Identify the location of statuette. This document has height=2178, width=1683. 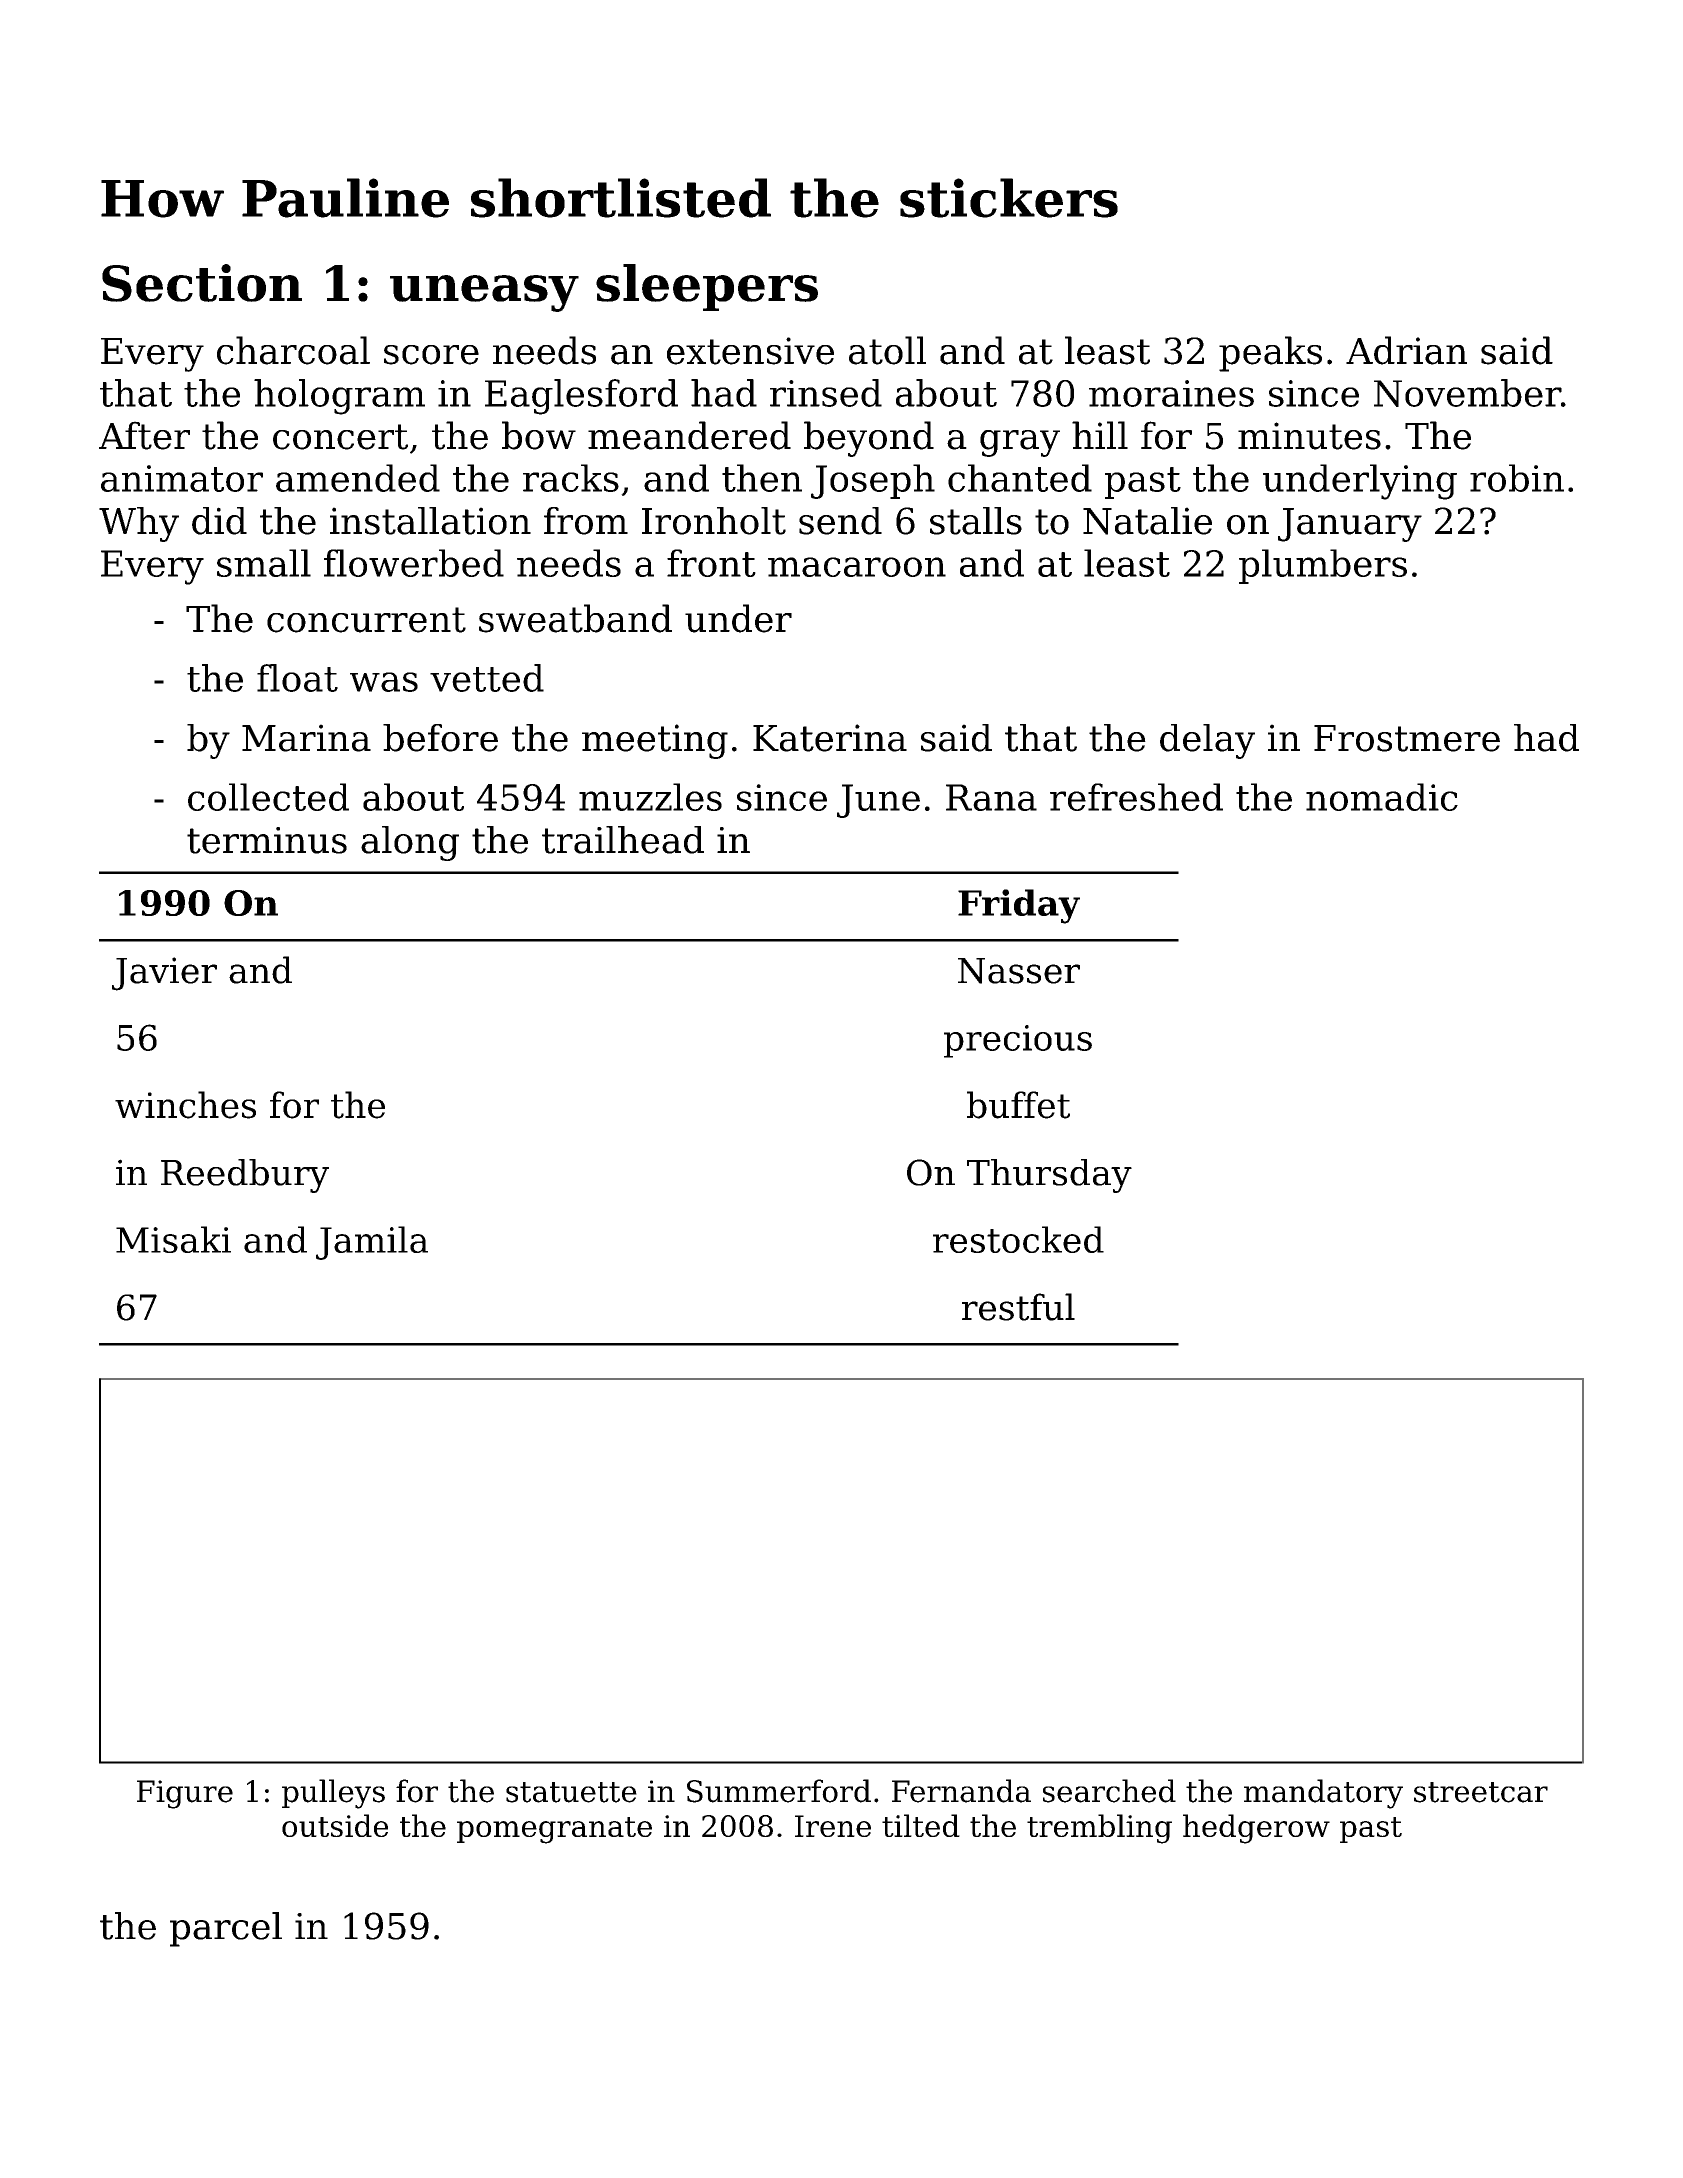
(571, 1792).
